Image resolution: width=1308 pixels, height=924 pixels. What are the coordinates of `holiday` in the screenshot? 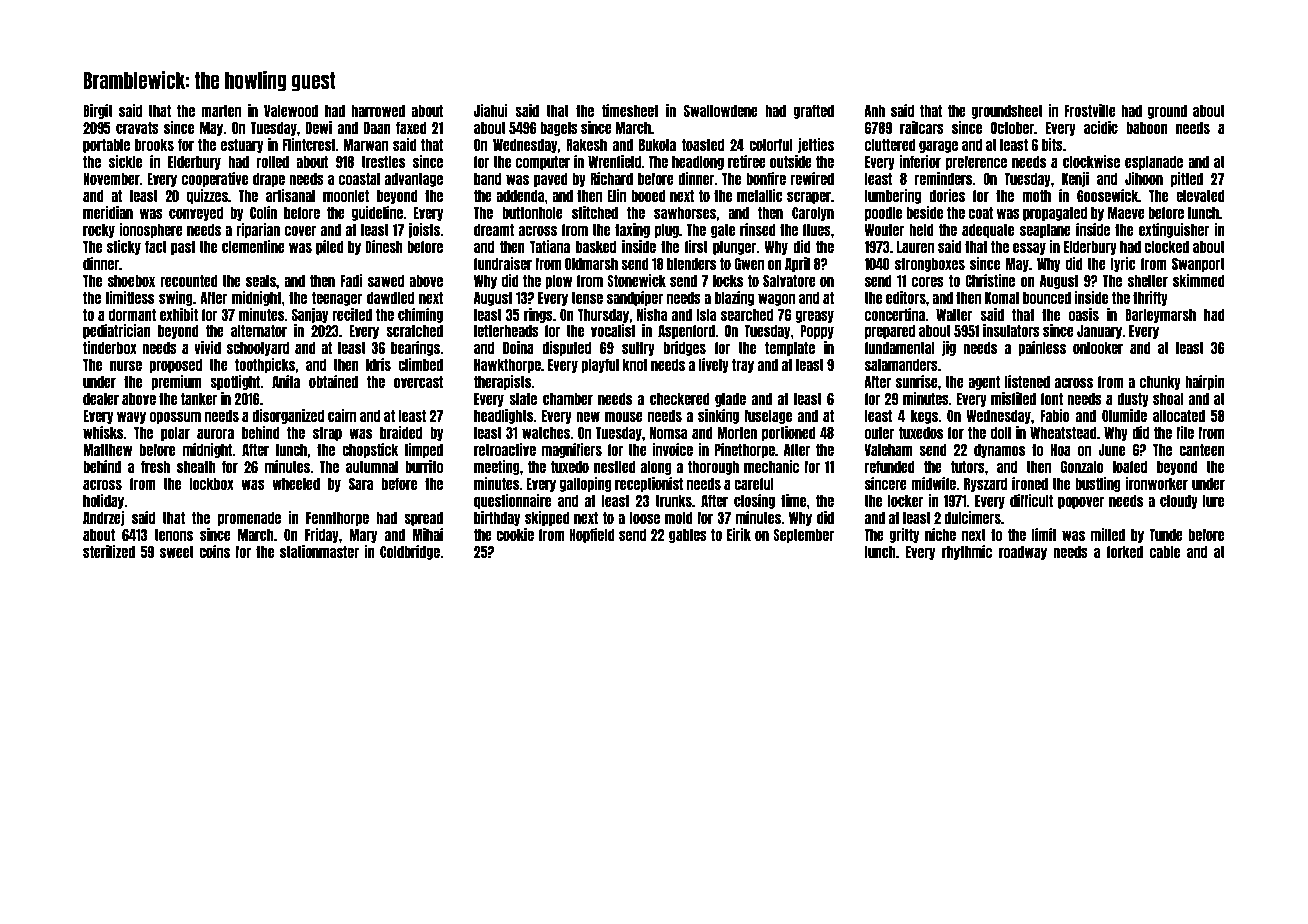 It's located at (103, 501).
